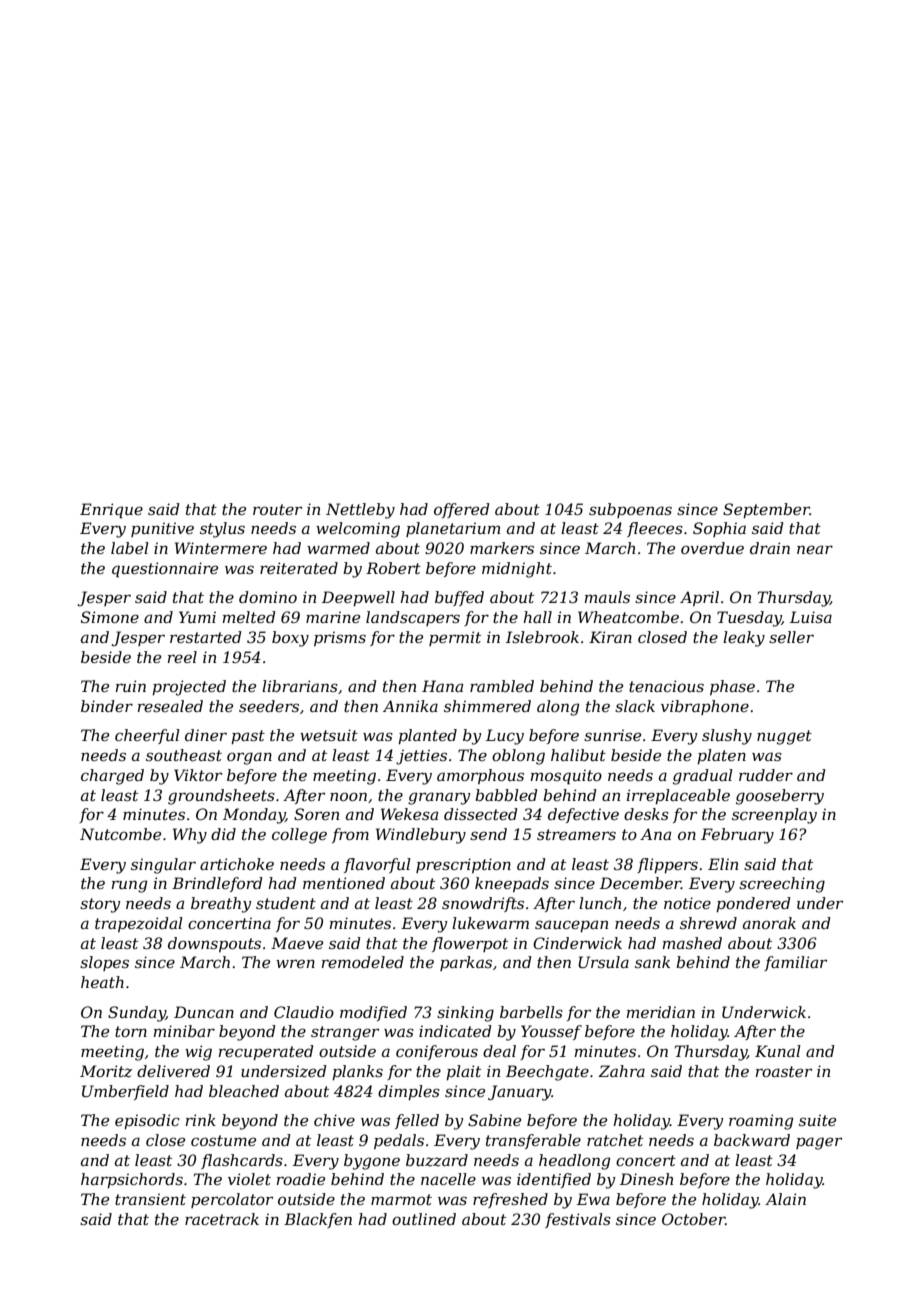  I want to click on Enrique, so click(111, 511).
